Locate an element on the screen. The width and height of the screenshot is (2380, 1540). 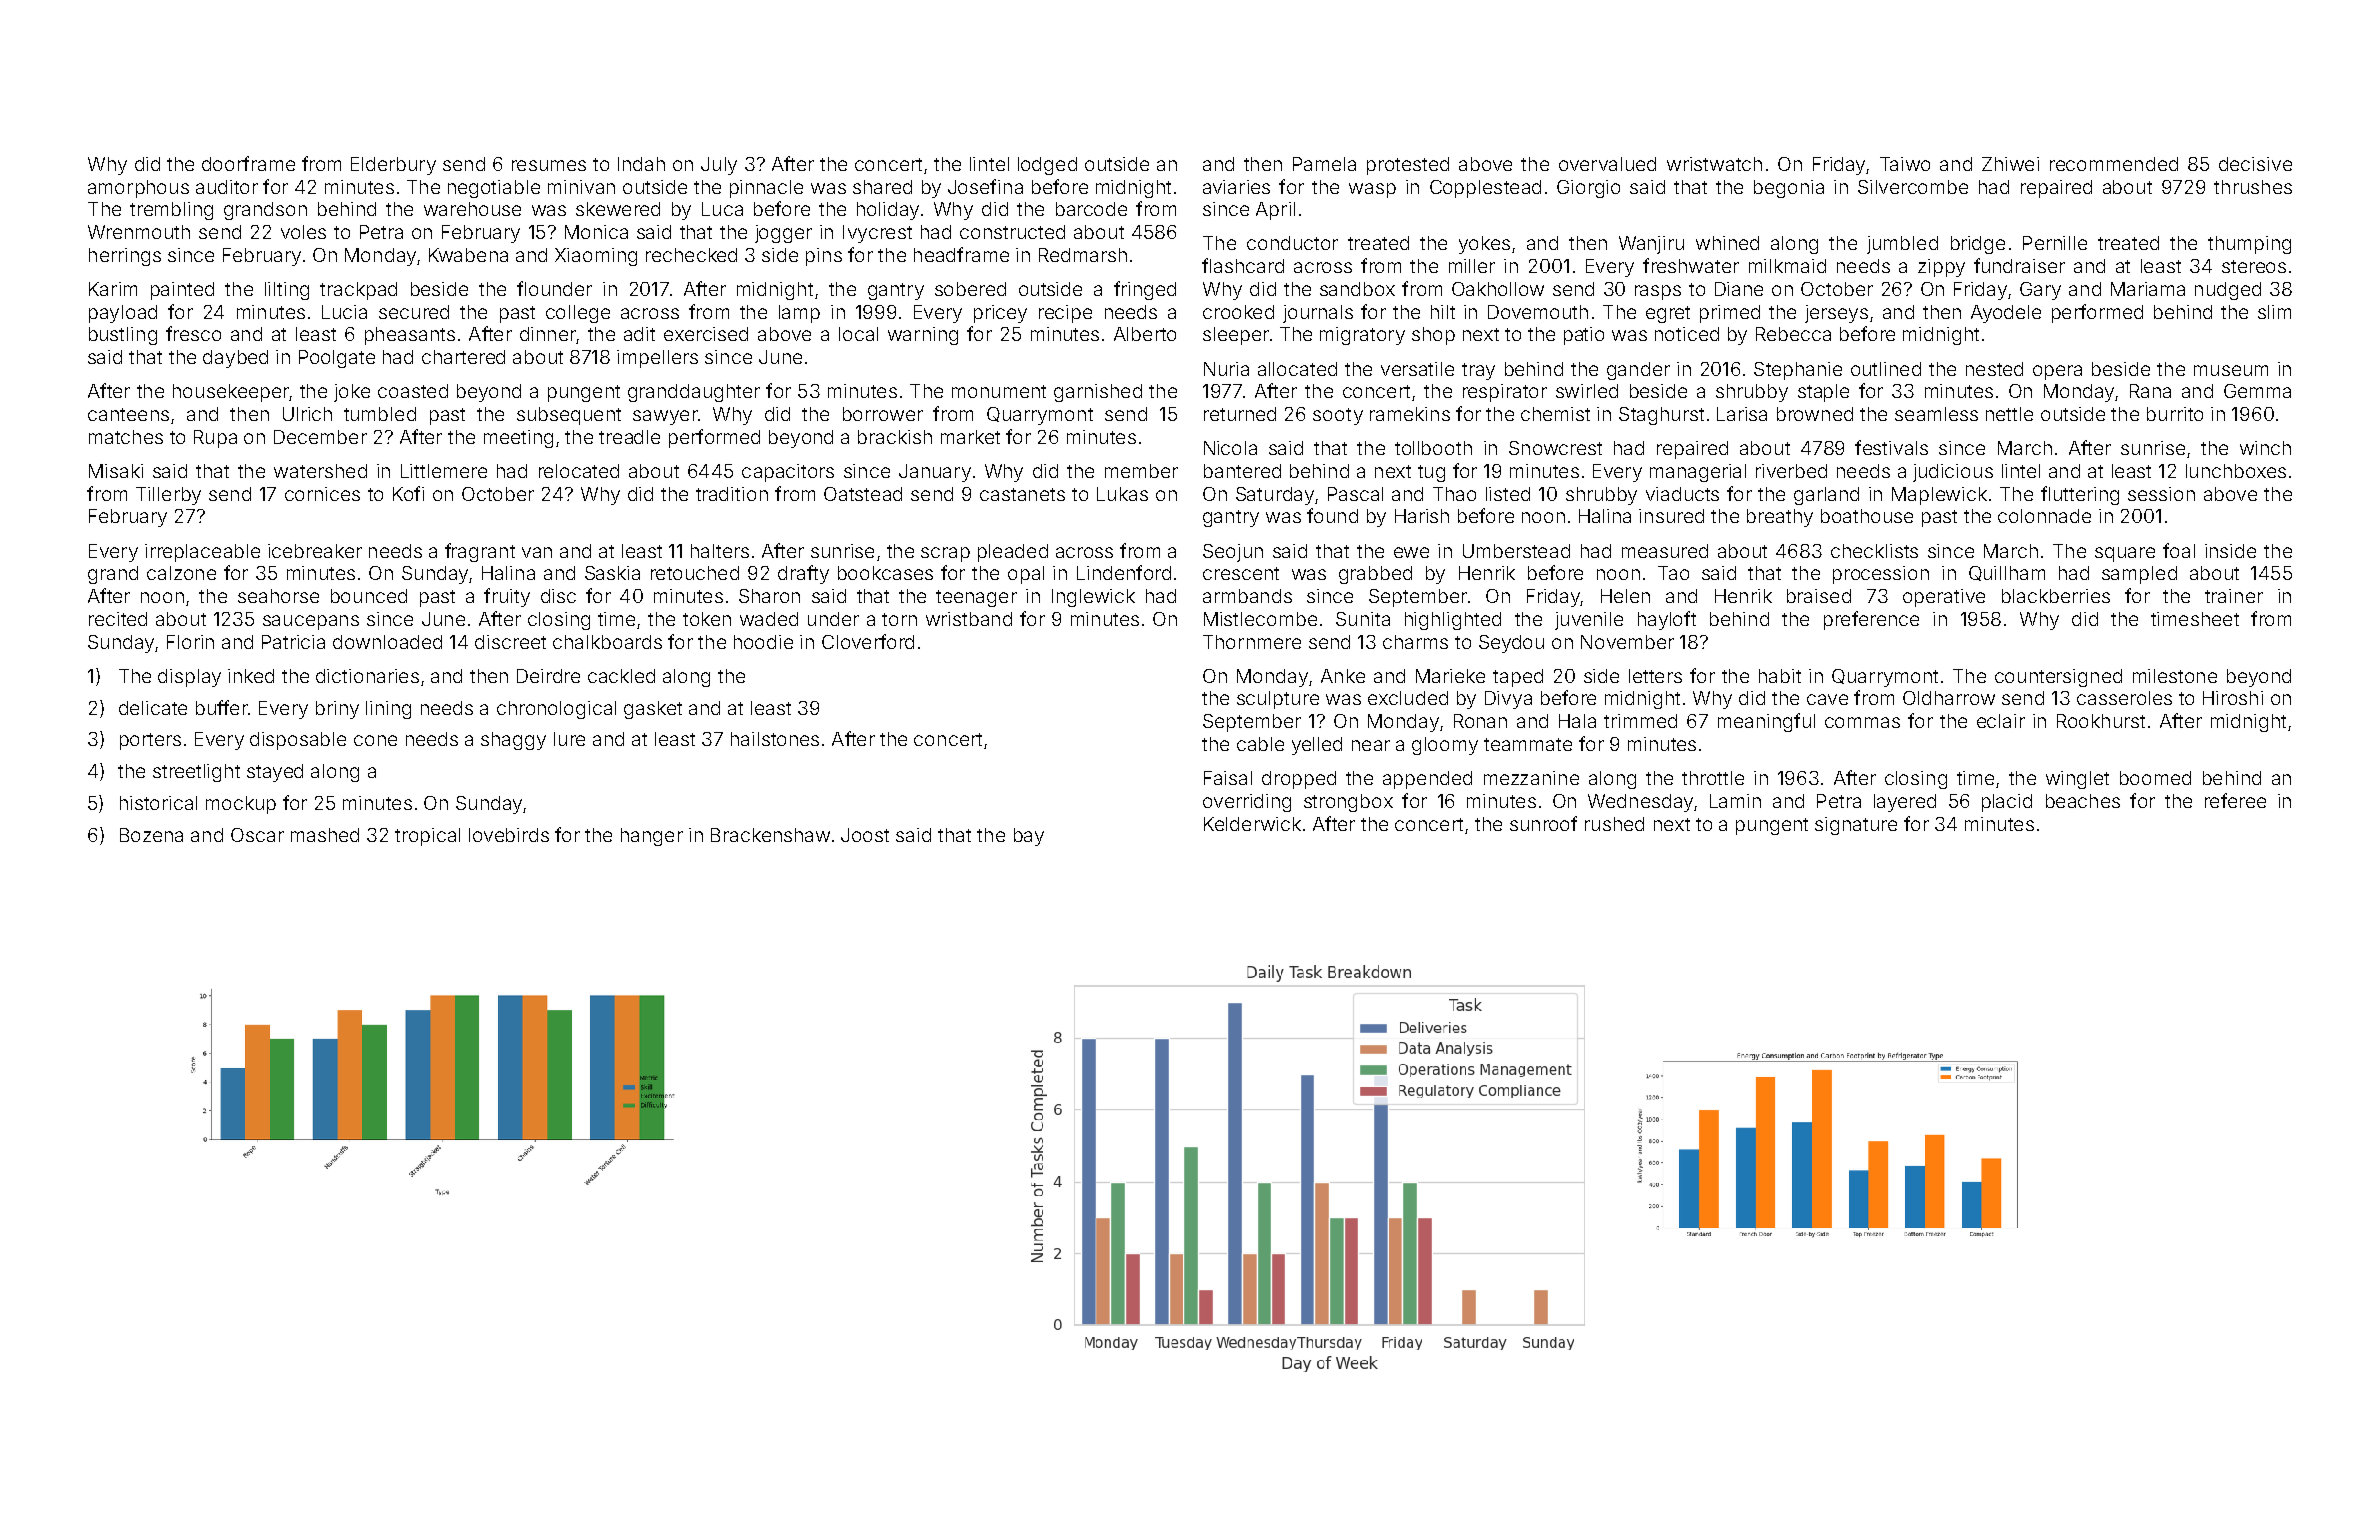
returned is located at coordinates (1240, 414).
